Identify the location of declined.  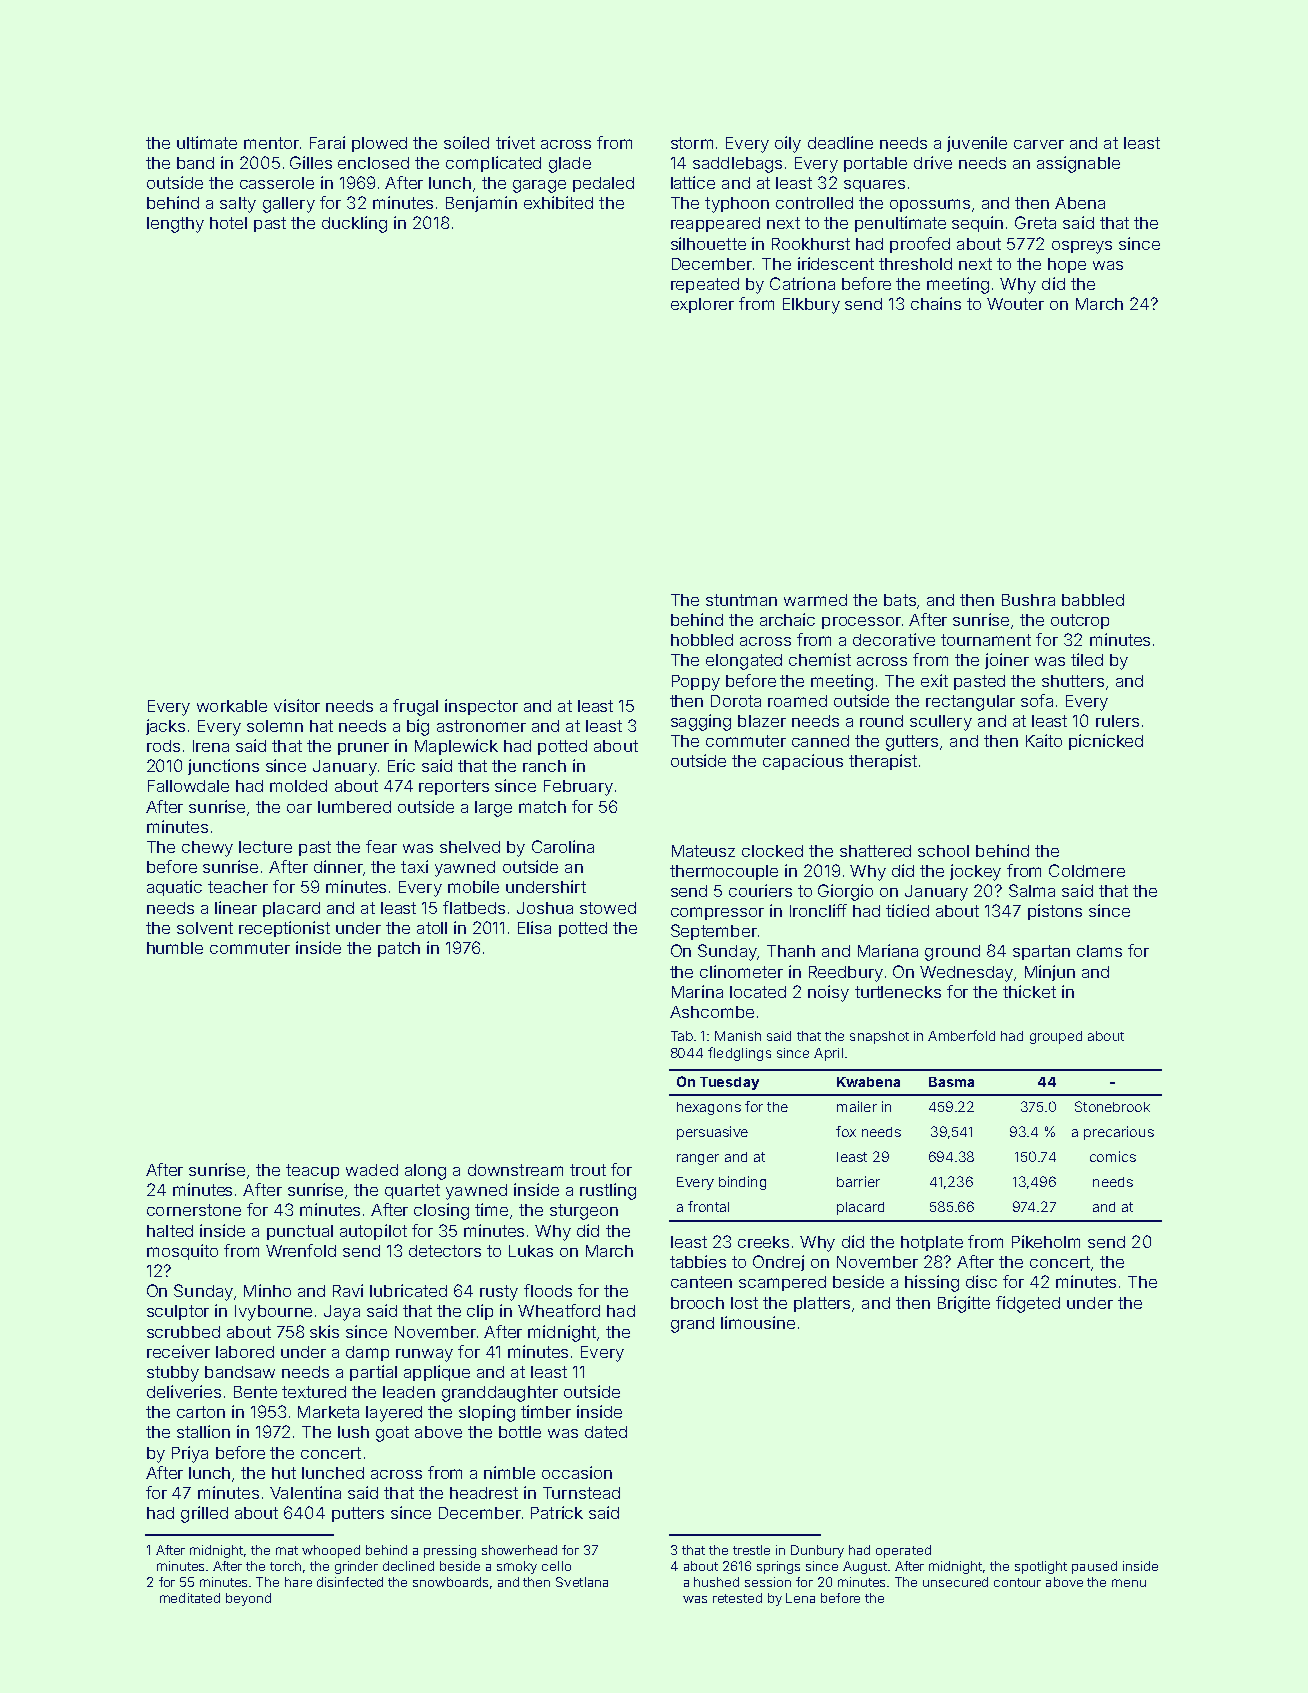
(408, 1566).
